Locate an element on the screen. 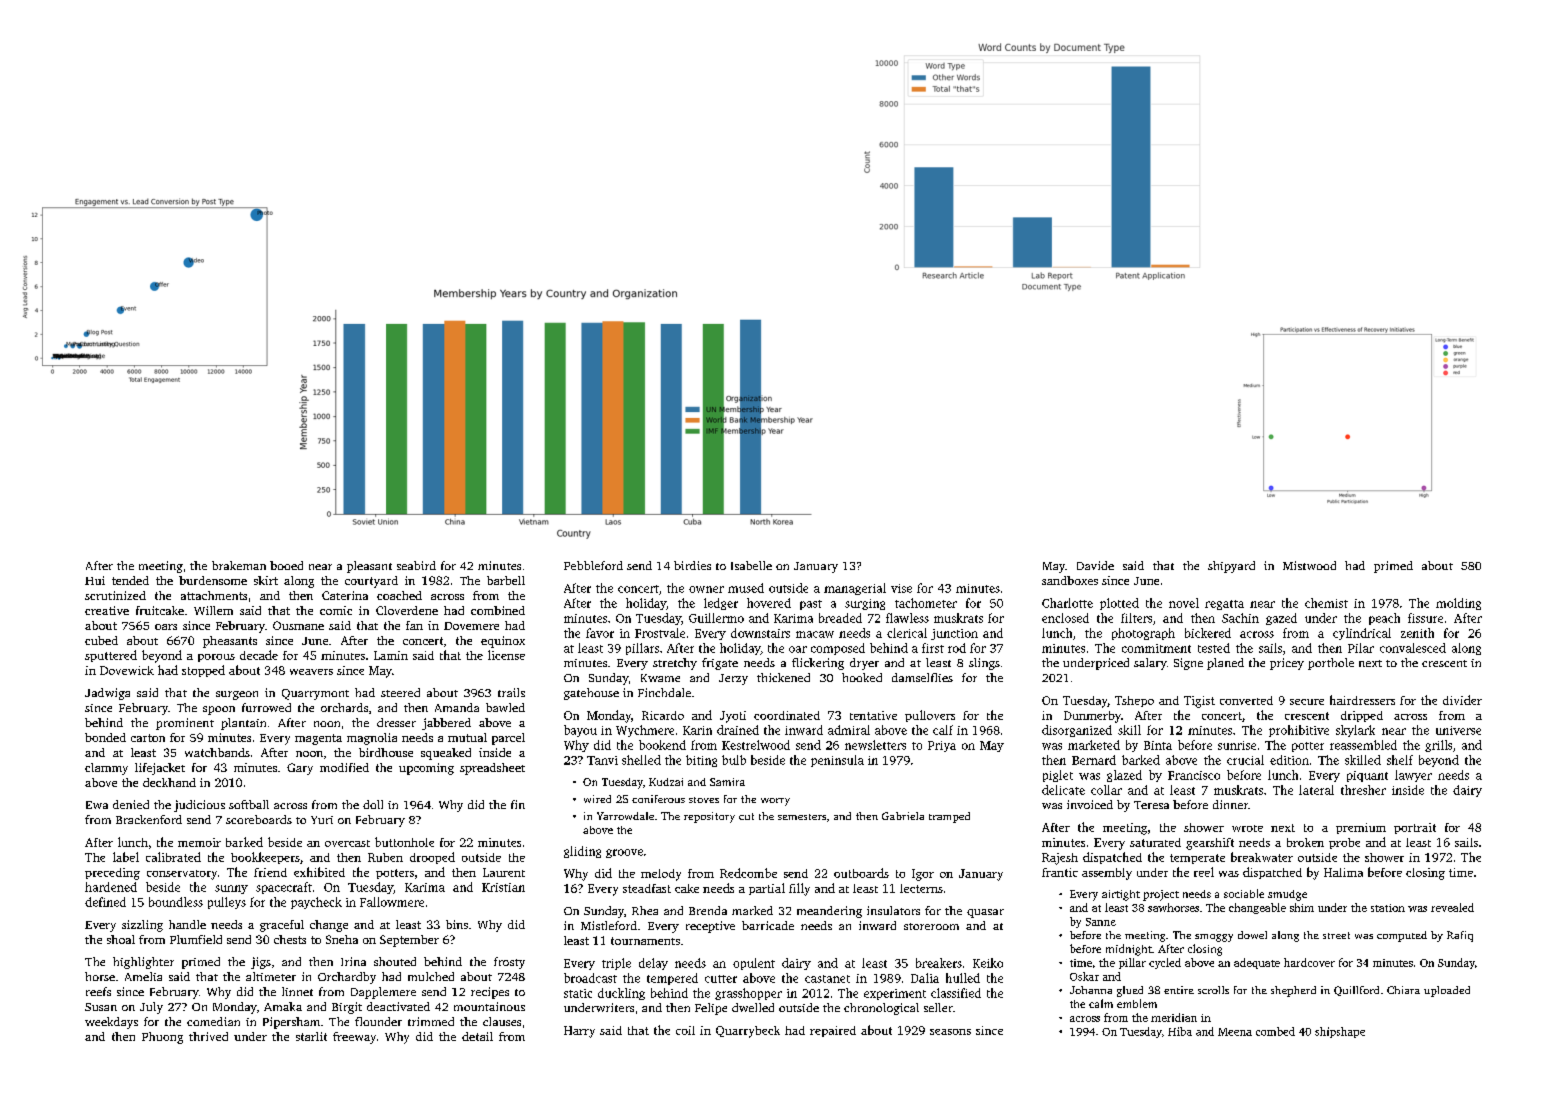 This screenshot has height=1108, width=1567. birdies is located at coordinates (692, 565).
